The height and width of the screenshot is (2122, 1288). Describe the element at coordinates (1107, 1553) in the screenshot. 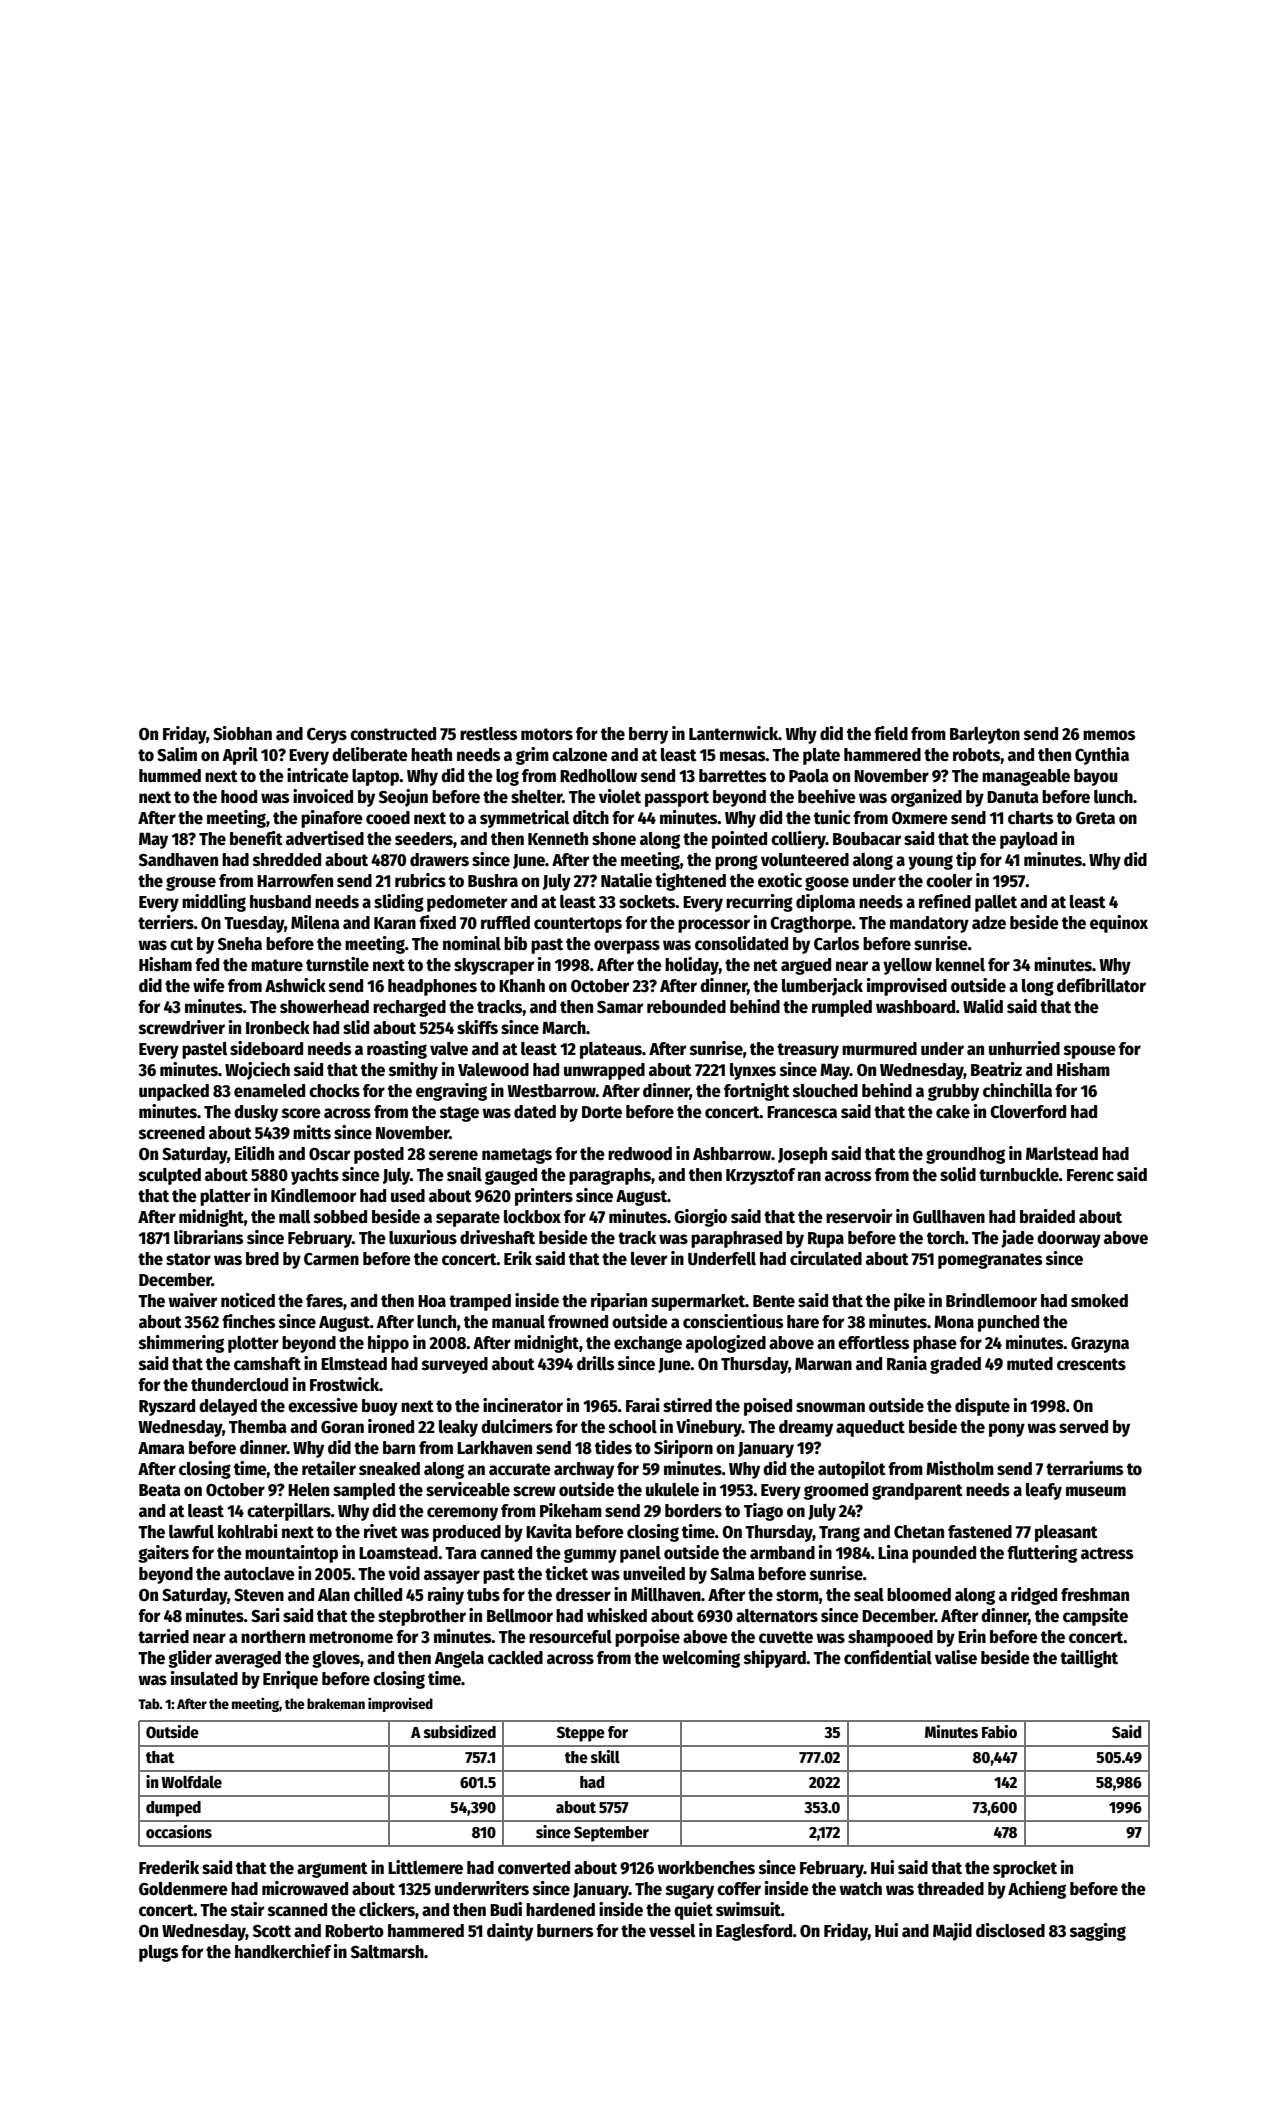

I see `actress` at that location.
